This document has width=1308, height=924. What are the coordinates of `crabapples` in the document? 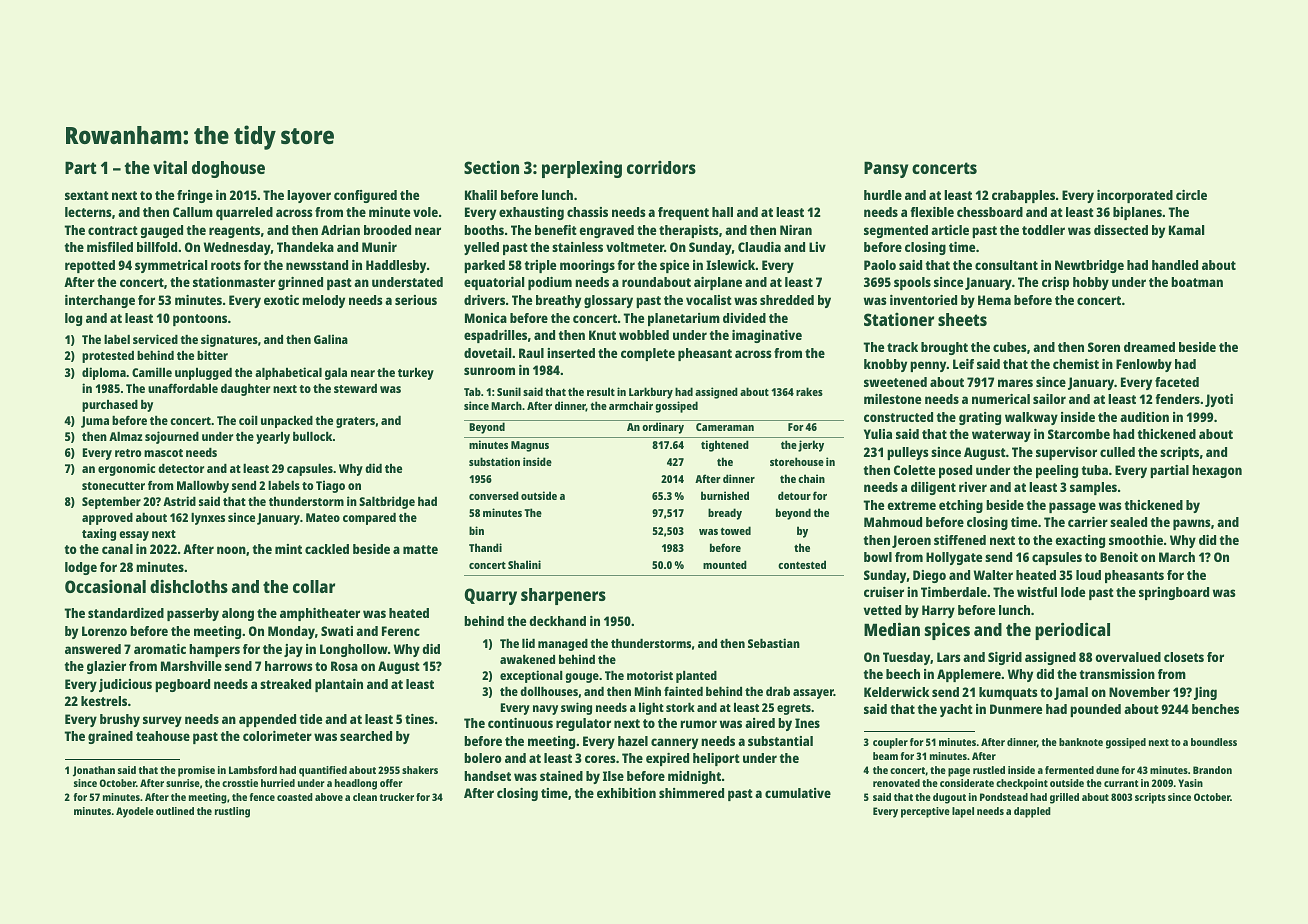 It's located at (1023, 196).
